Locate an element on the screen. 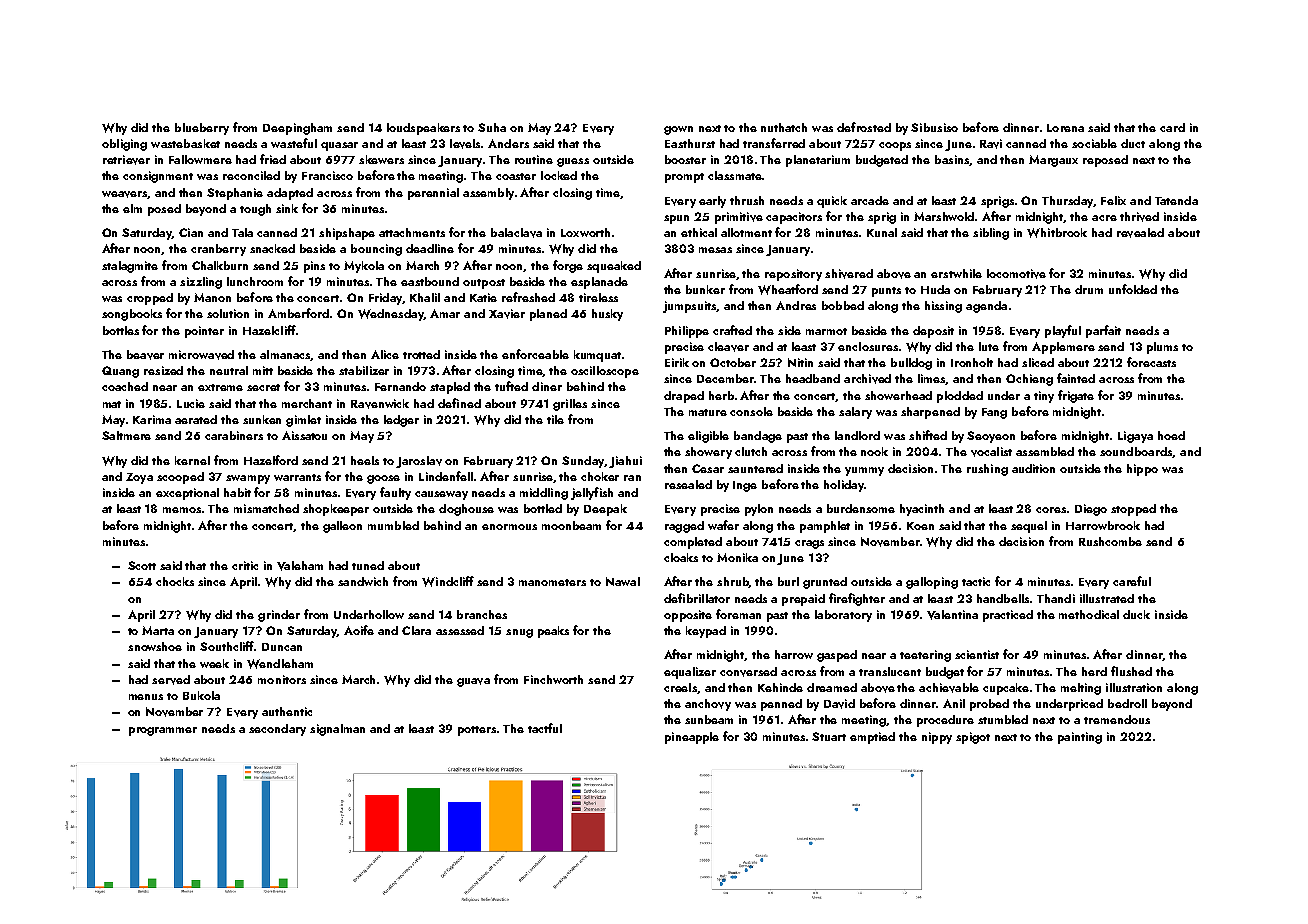 The height and width of the screenshot is (924, 1308). Inge is located at coordinates (745, 486).
